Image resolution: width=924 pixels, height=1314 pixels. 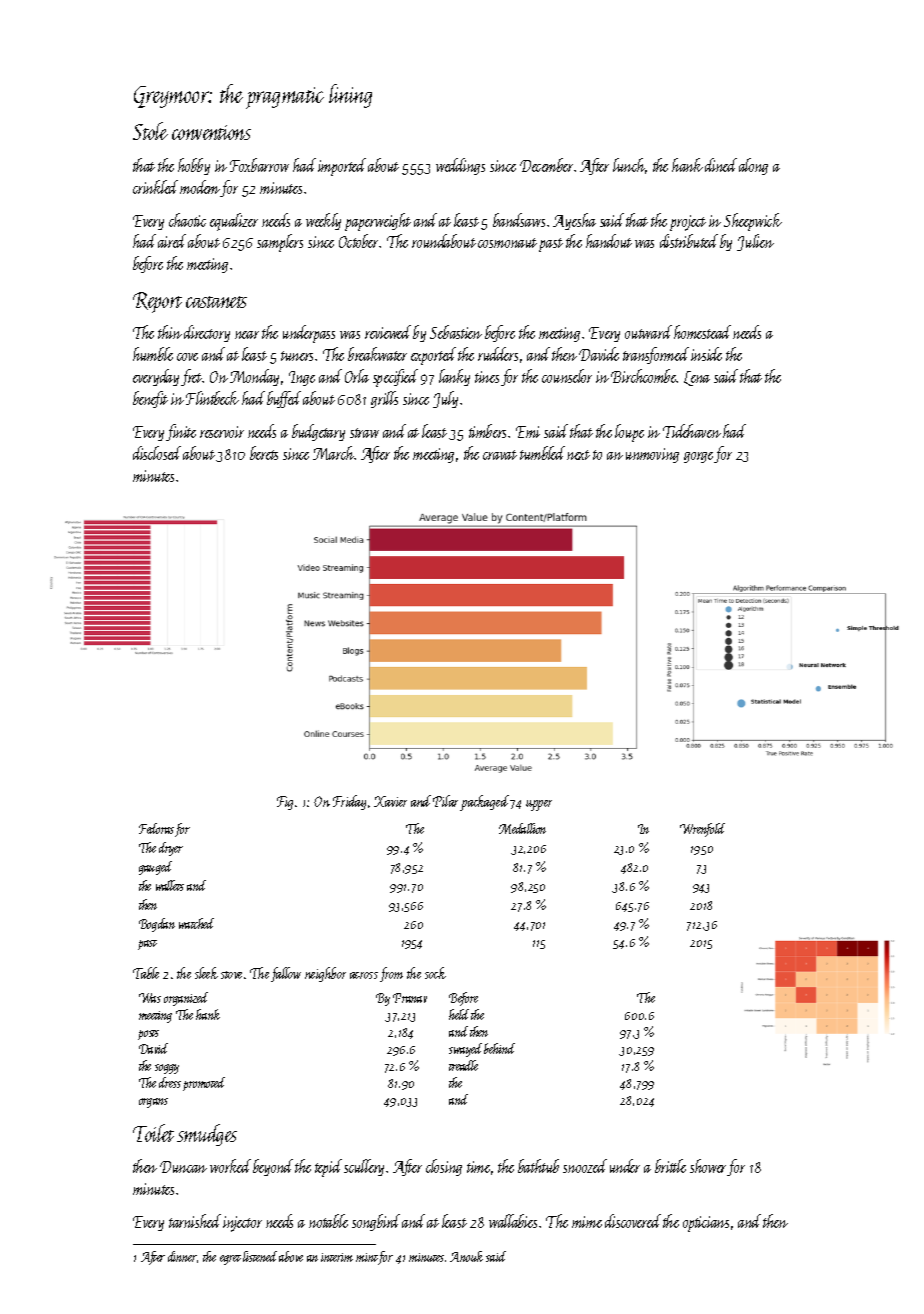 I want to click on straw, so click(x=364, y=433).
